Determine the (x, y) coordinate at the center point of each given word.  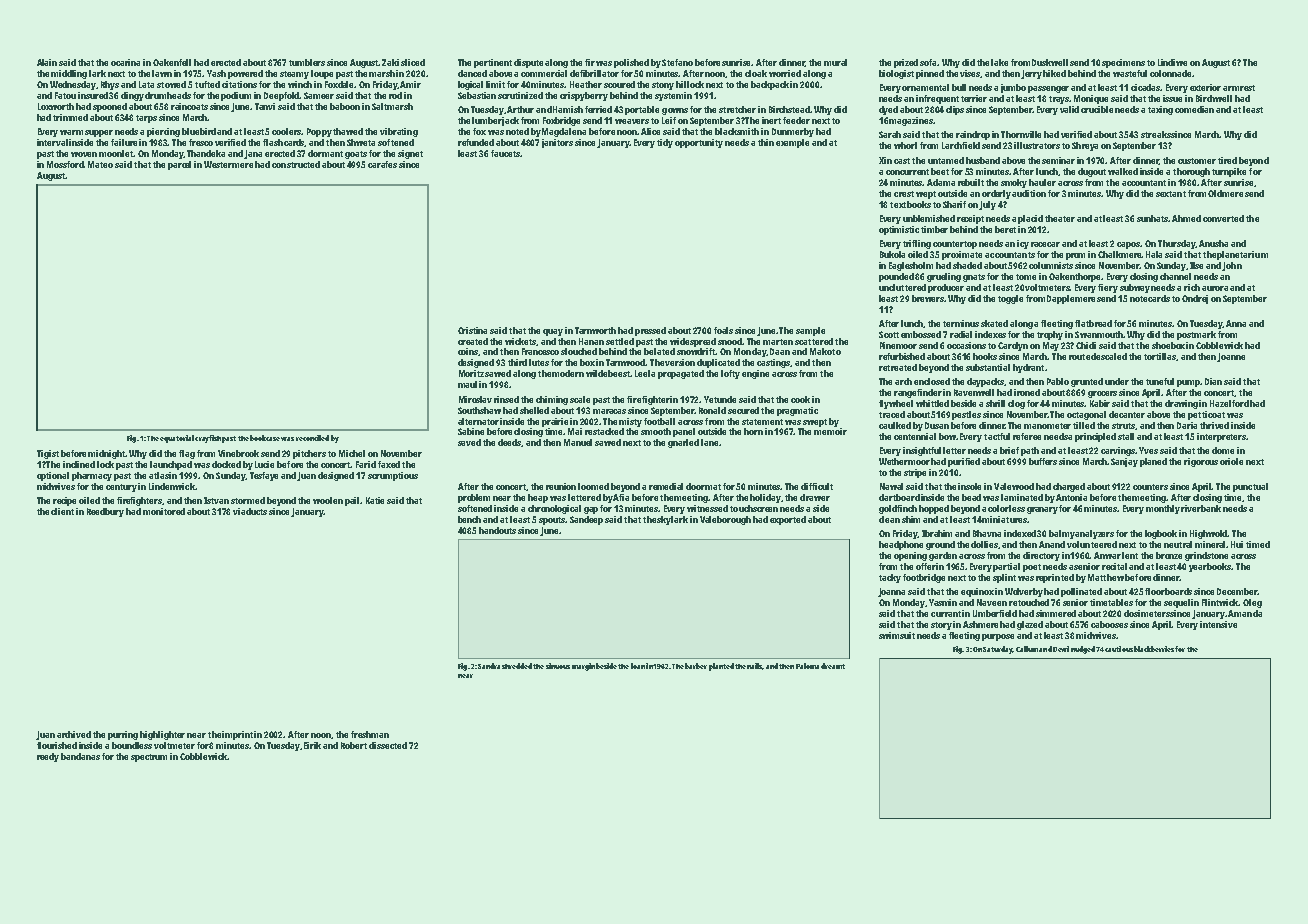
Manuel (578, 442)
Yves (1148, 450)
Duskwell (1050, 62)
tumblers (307, 62)
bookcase (265, 438)
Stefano (677, 62)
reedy (48, 757)
